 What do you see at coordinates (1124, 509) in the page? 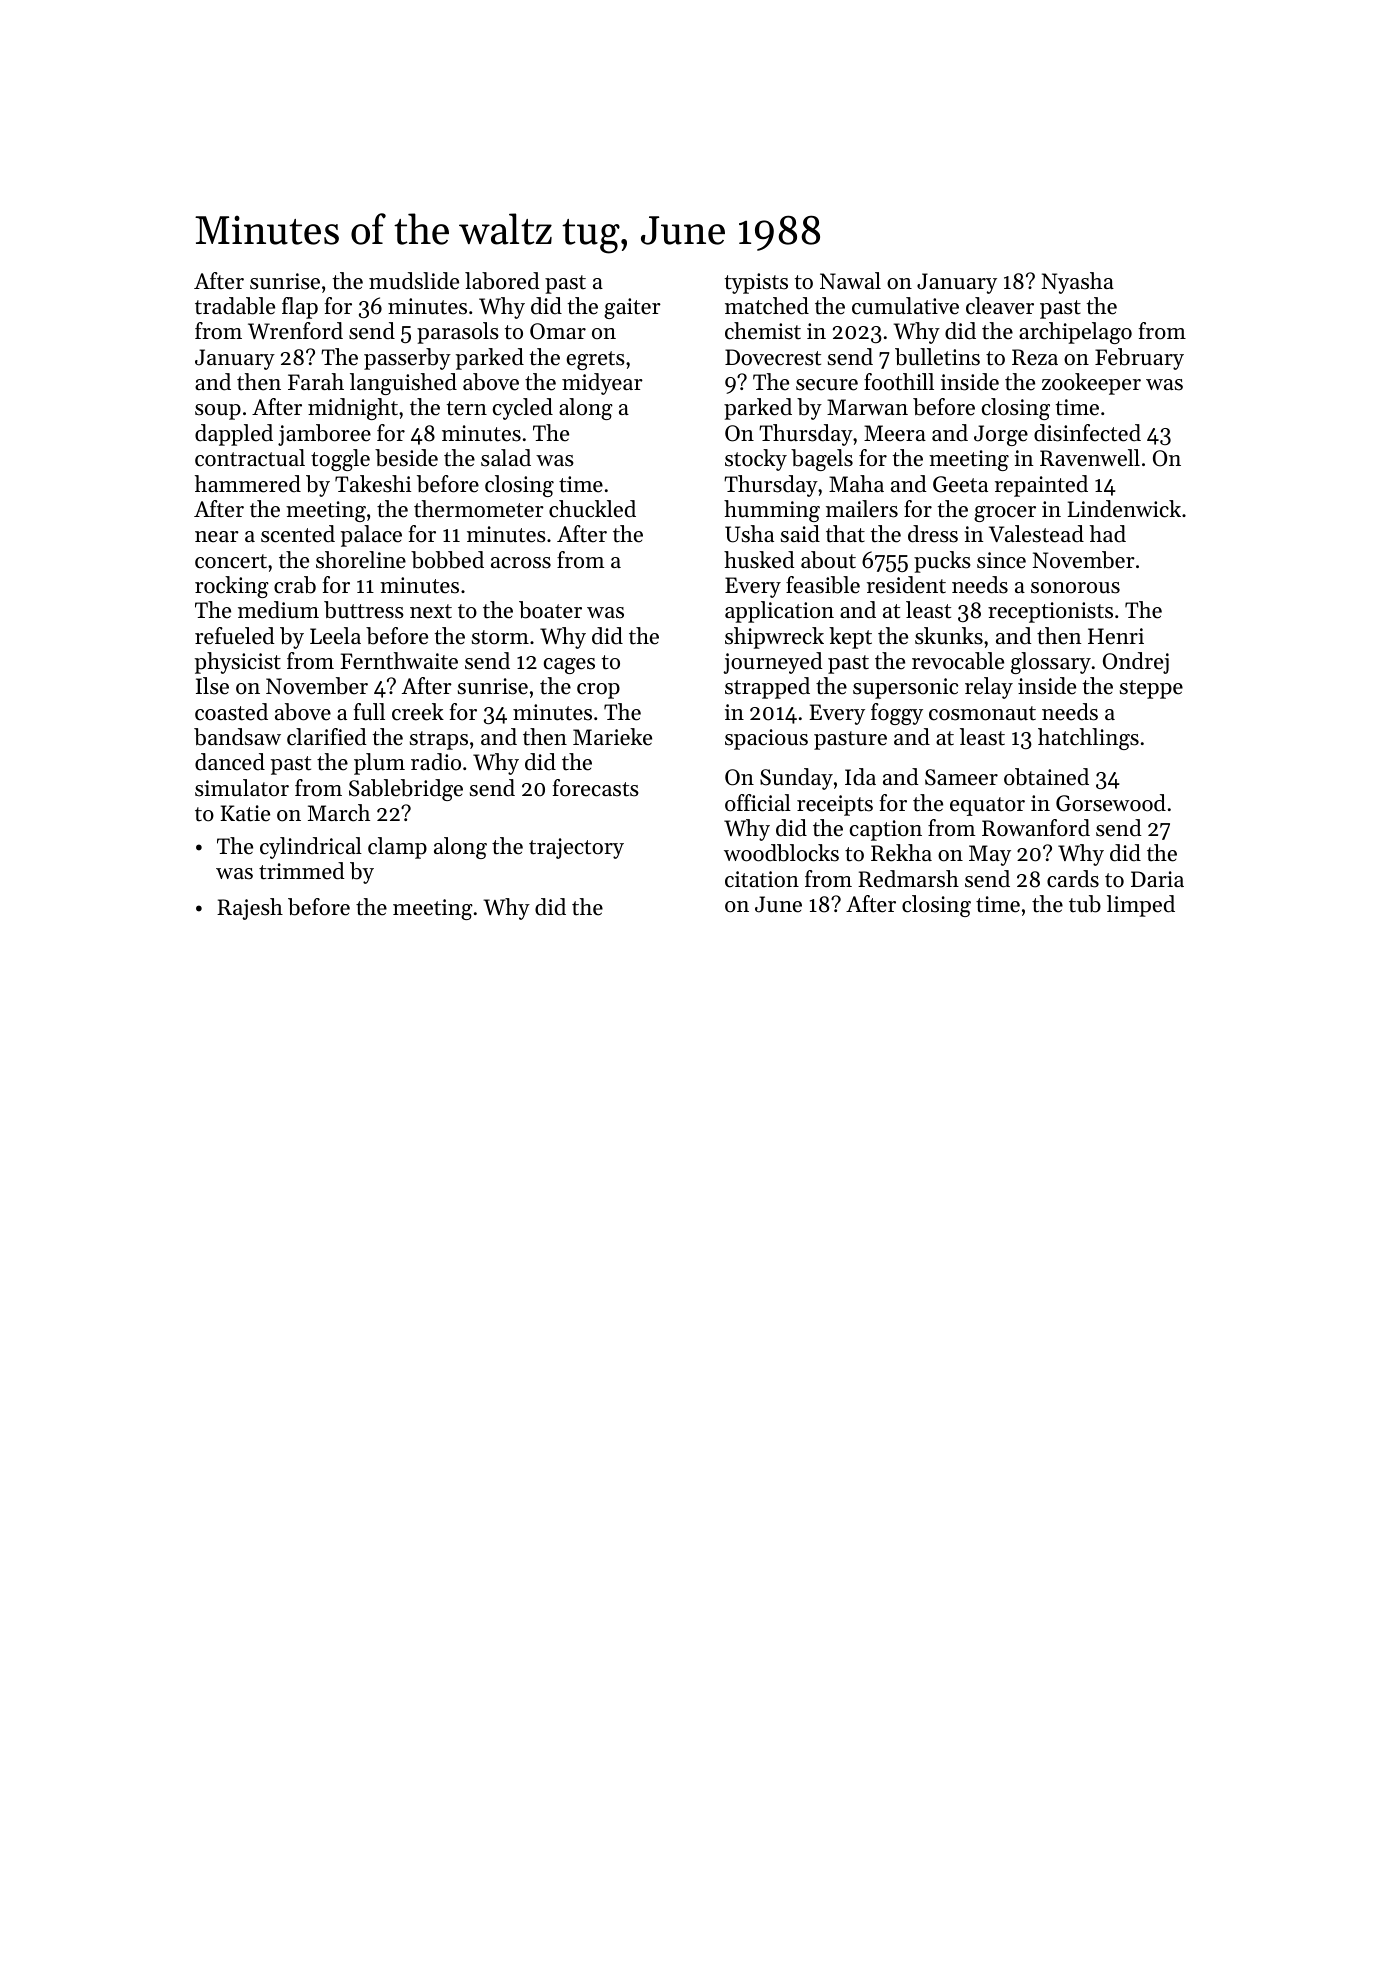
I see `Lindenwick` at bounding box center [1124, 509].
